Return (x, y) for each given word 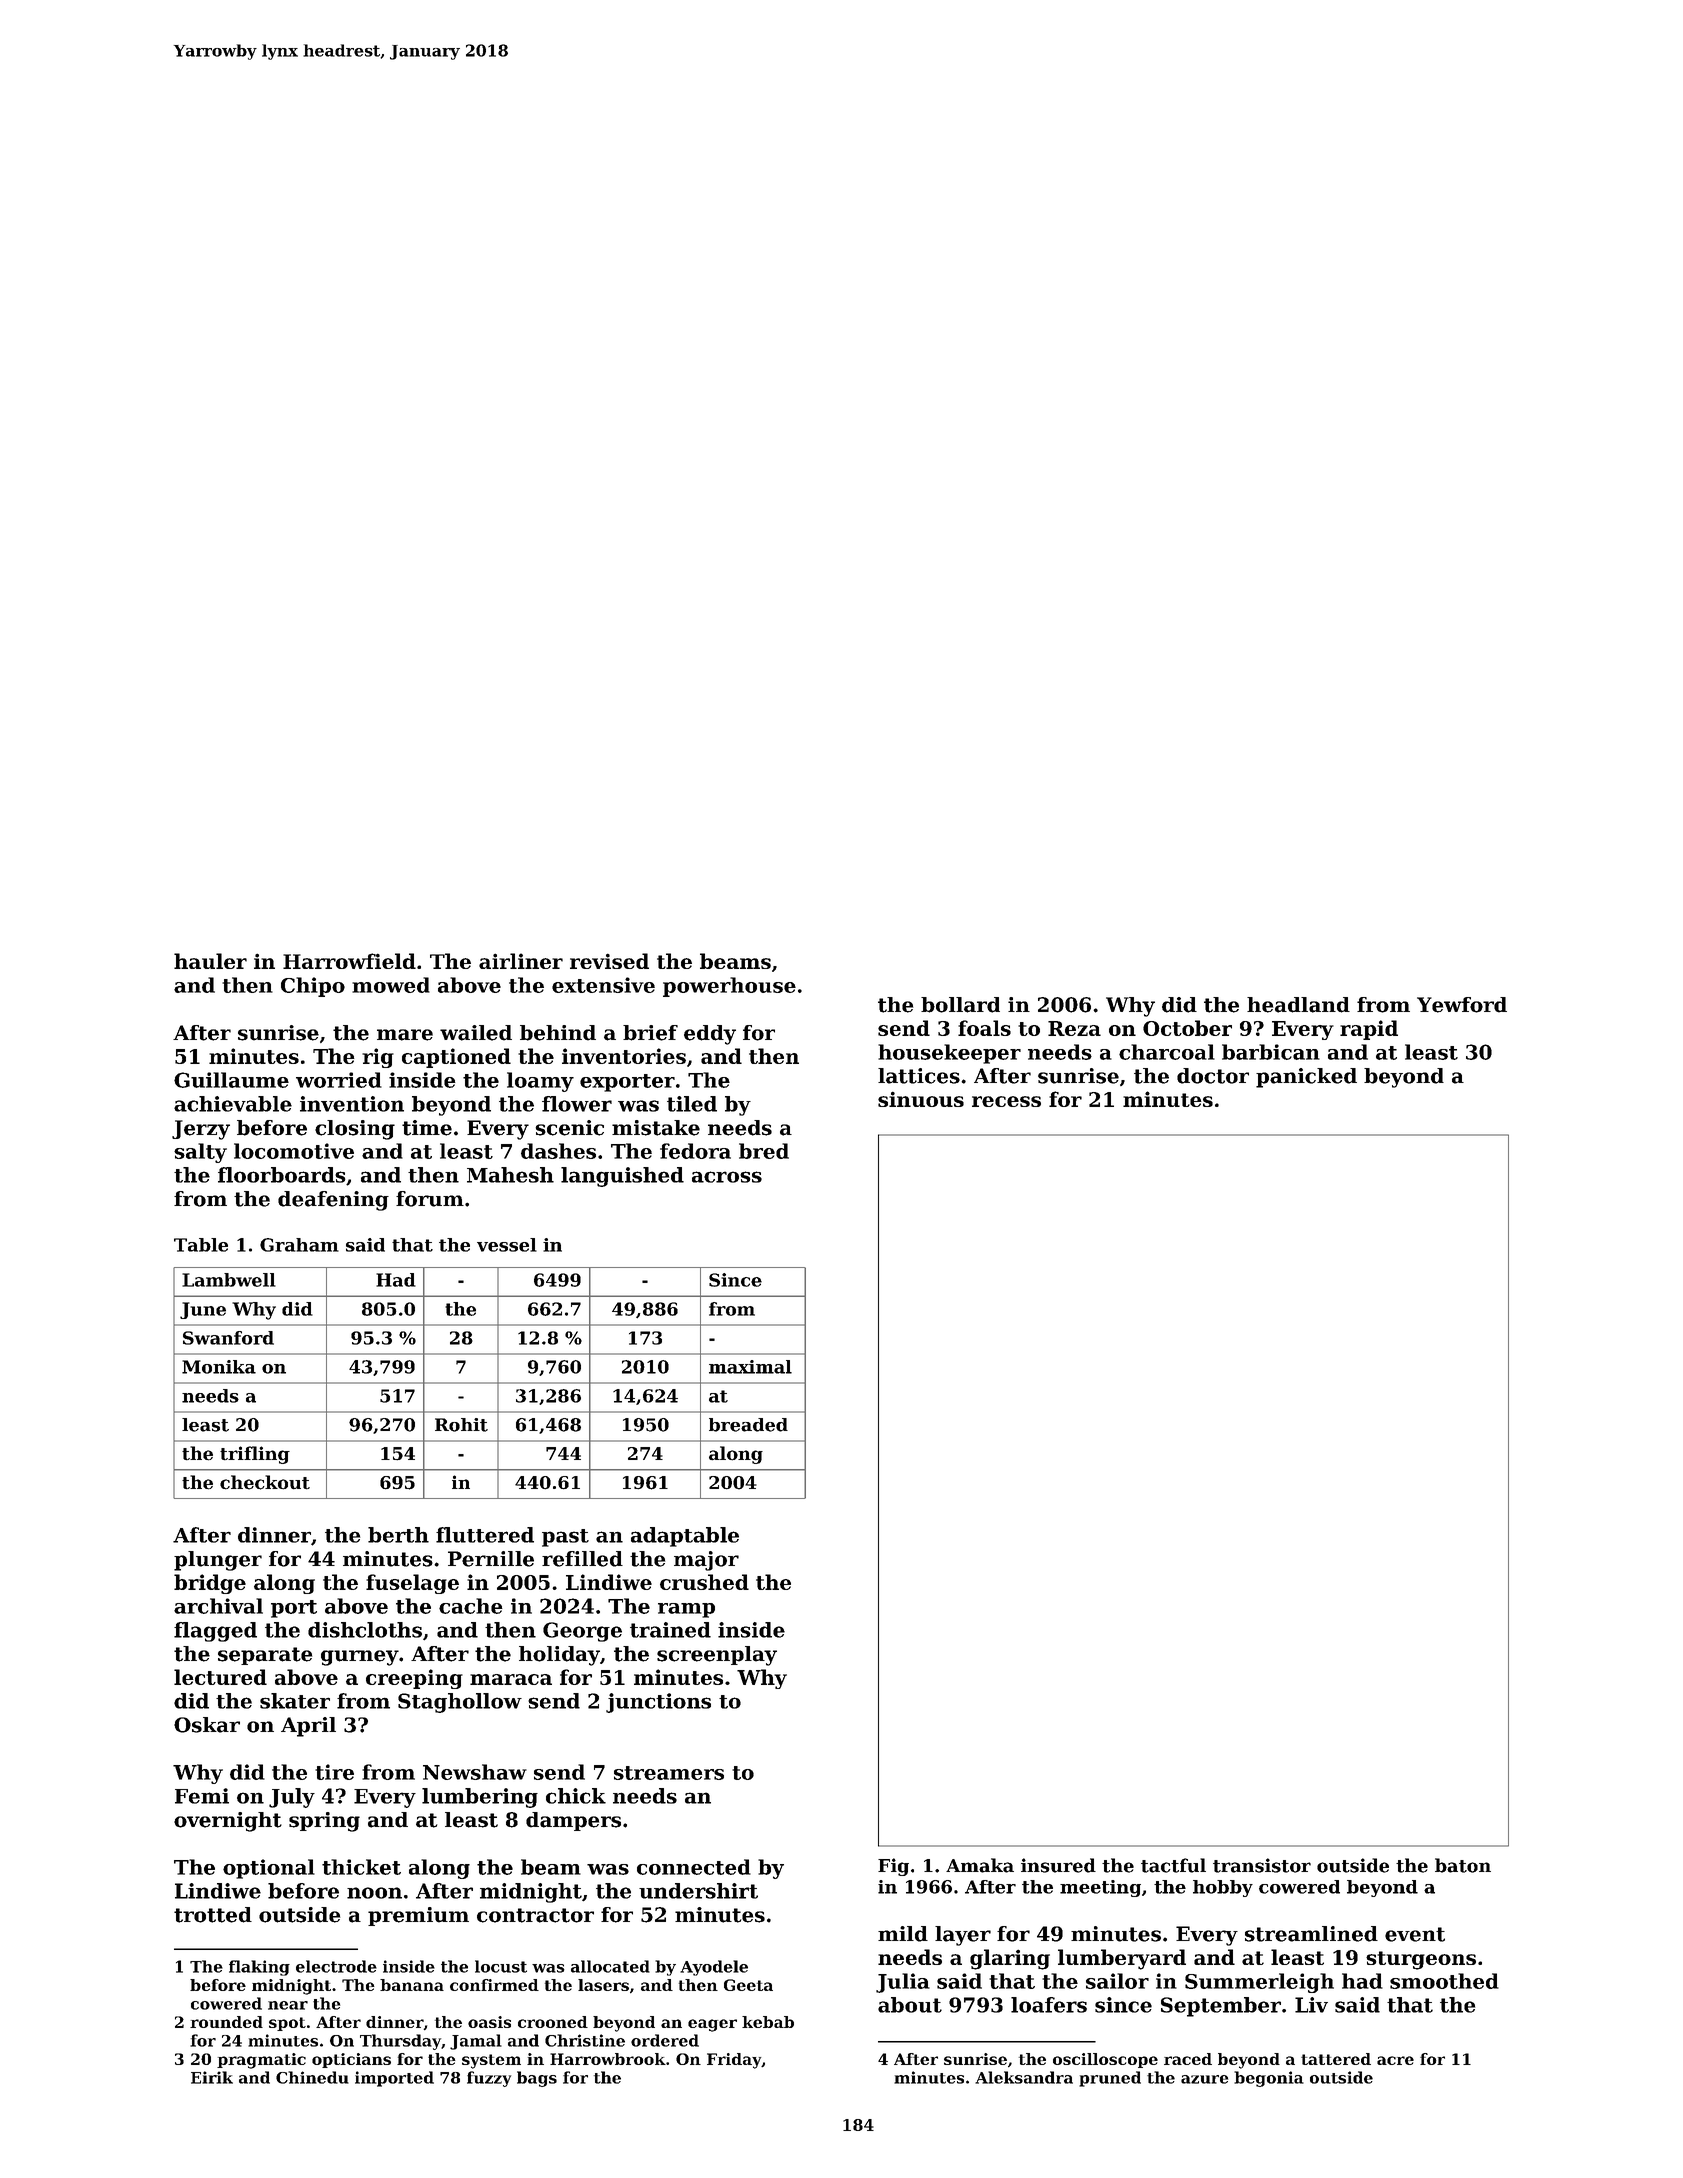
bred (764, 1151)
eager (712, 2025)
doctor (1213, 1076)
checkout (265, 1482)
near (288, 2005)
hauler (210, 961)
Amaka (980, 1865)
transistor (1262, 1865)
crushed (704, 1582)
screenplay (717, 1656)
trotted (213, 1915)
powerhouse (729, 987)
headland (1298, 1005)
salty (200, 1153)
